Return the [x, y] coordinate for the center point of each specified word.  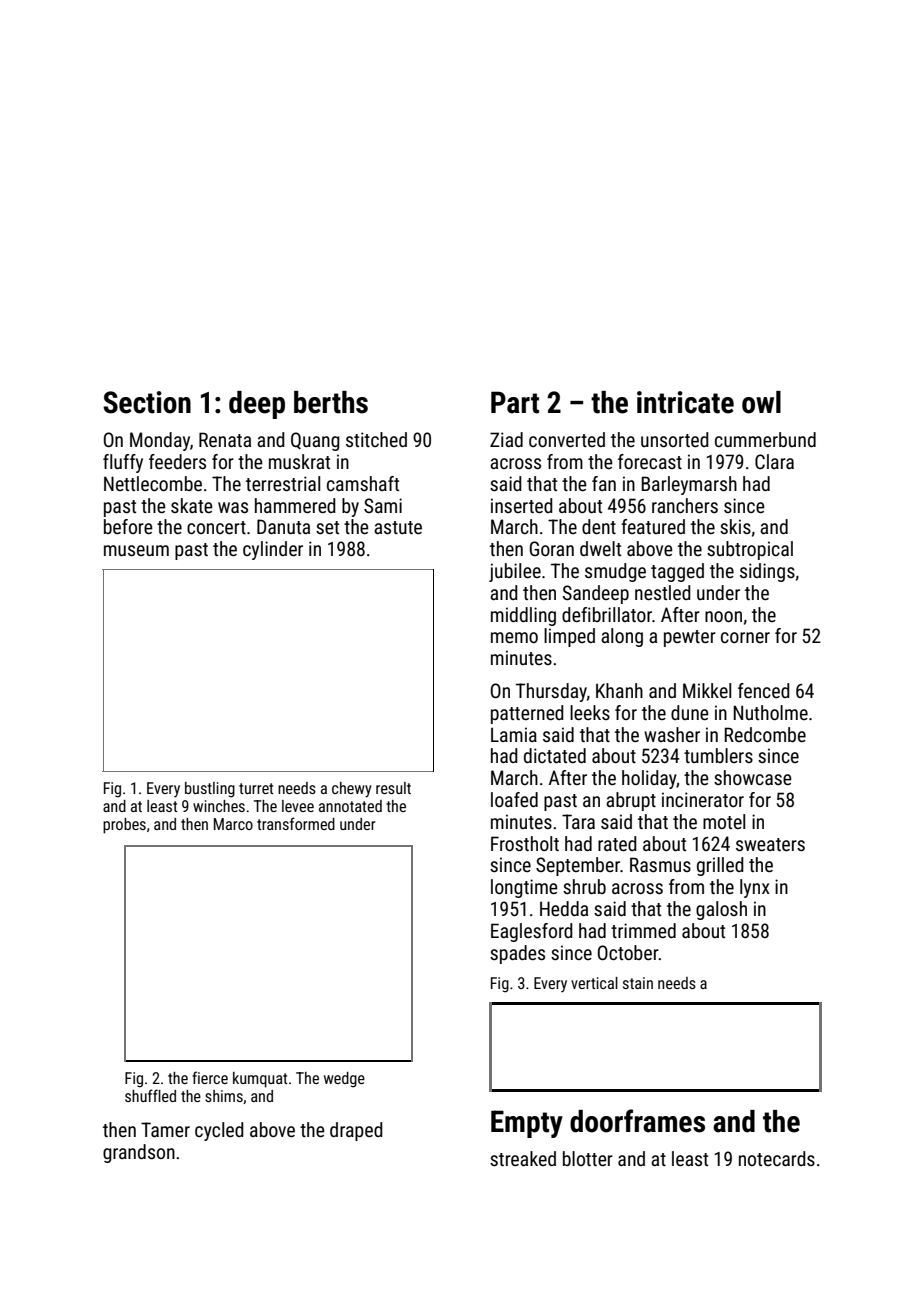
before [128, 526]
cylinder [273, 550]
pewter [690, 638]
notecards [777, 1158]
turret [256, 788]
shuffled [150, 1095]
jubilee [515, 572]
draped [356, 1131]
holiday [649, 779]
